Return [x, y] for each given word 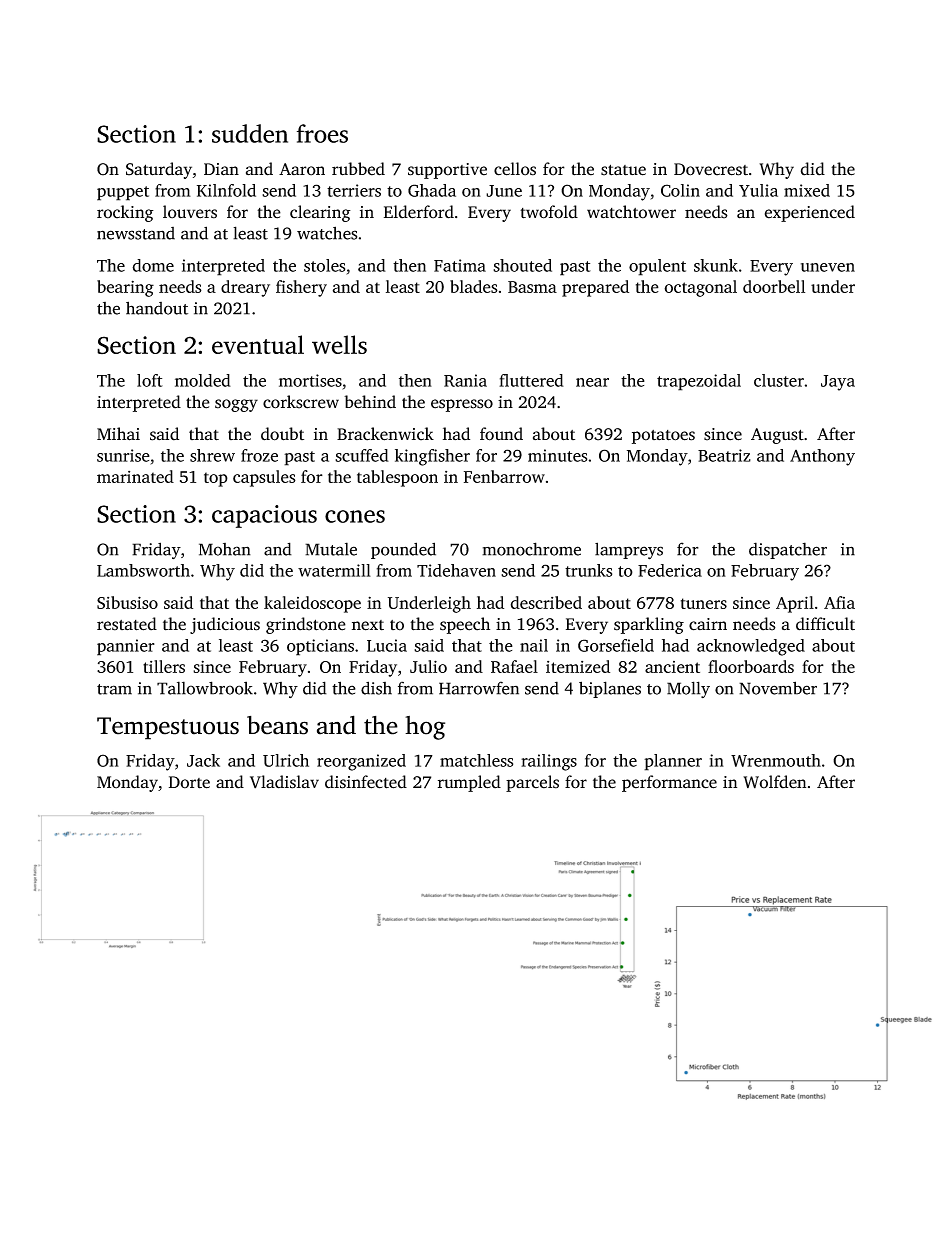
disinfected [366, 782]
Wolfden [774, 782]
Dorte [189, 782]
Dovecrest [711, 169]
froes [322, 133]
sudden [250, 133]
